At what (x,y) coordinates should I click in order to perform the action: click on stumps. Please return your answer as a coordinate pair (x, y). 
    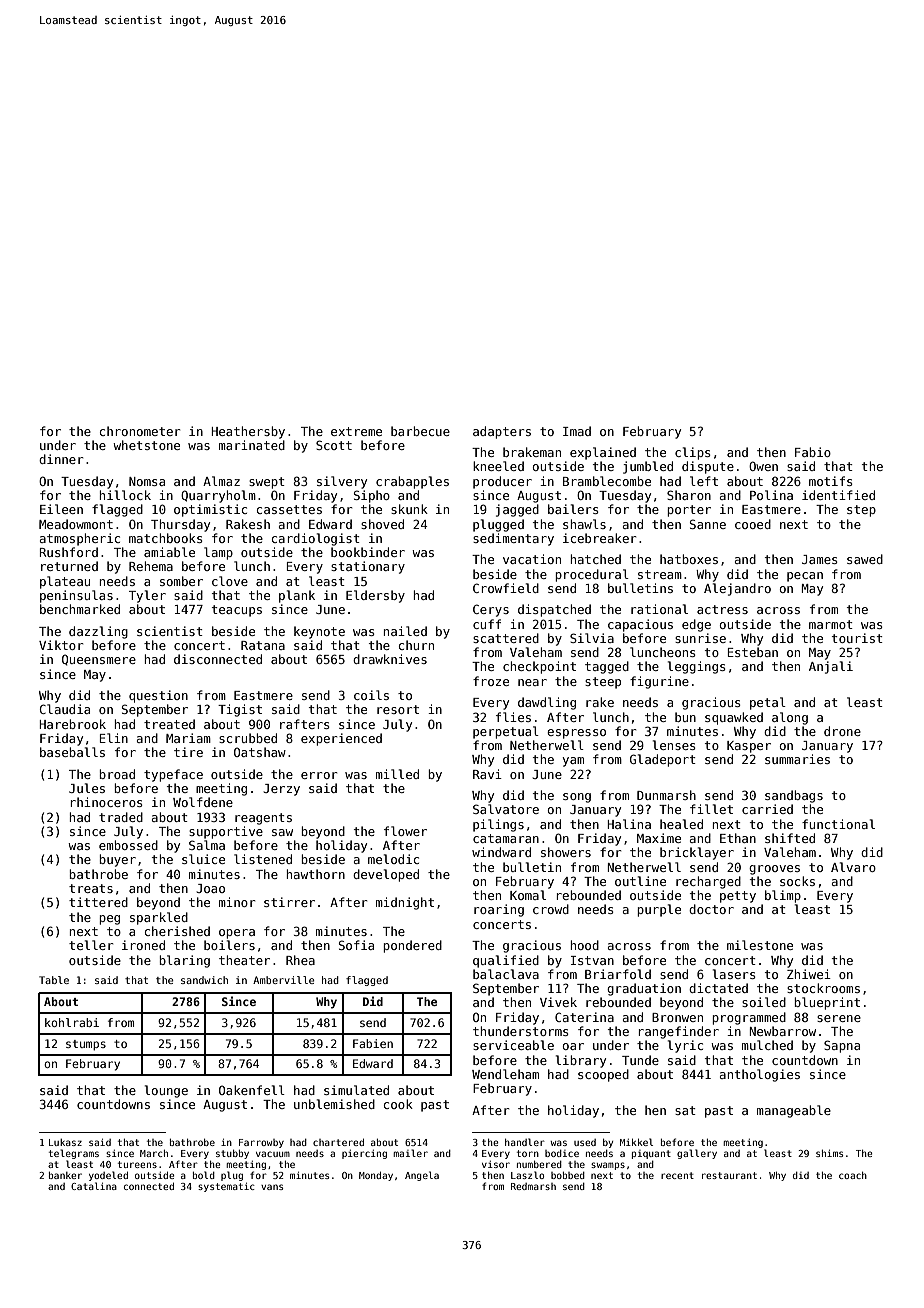
    Looking at the image, I should click on (86, 1045).
